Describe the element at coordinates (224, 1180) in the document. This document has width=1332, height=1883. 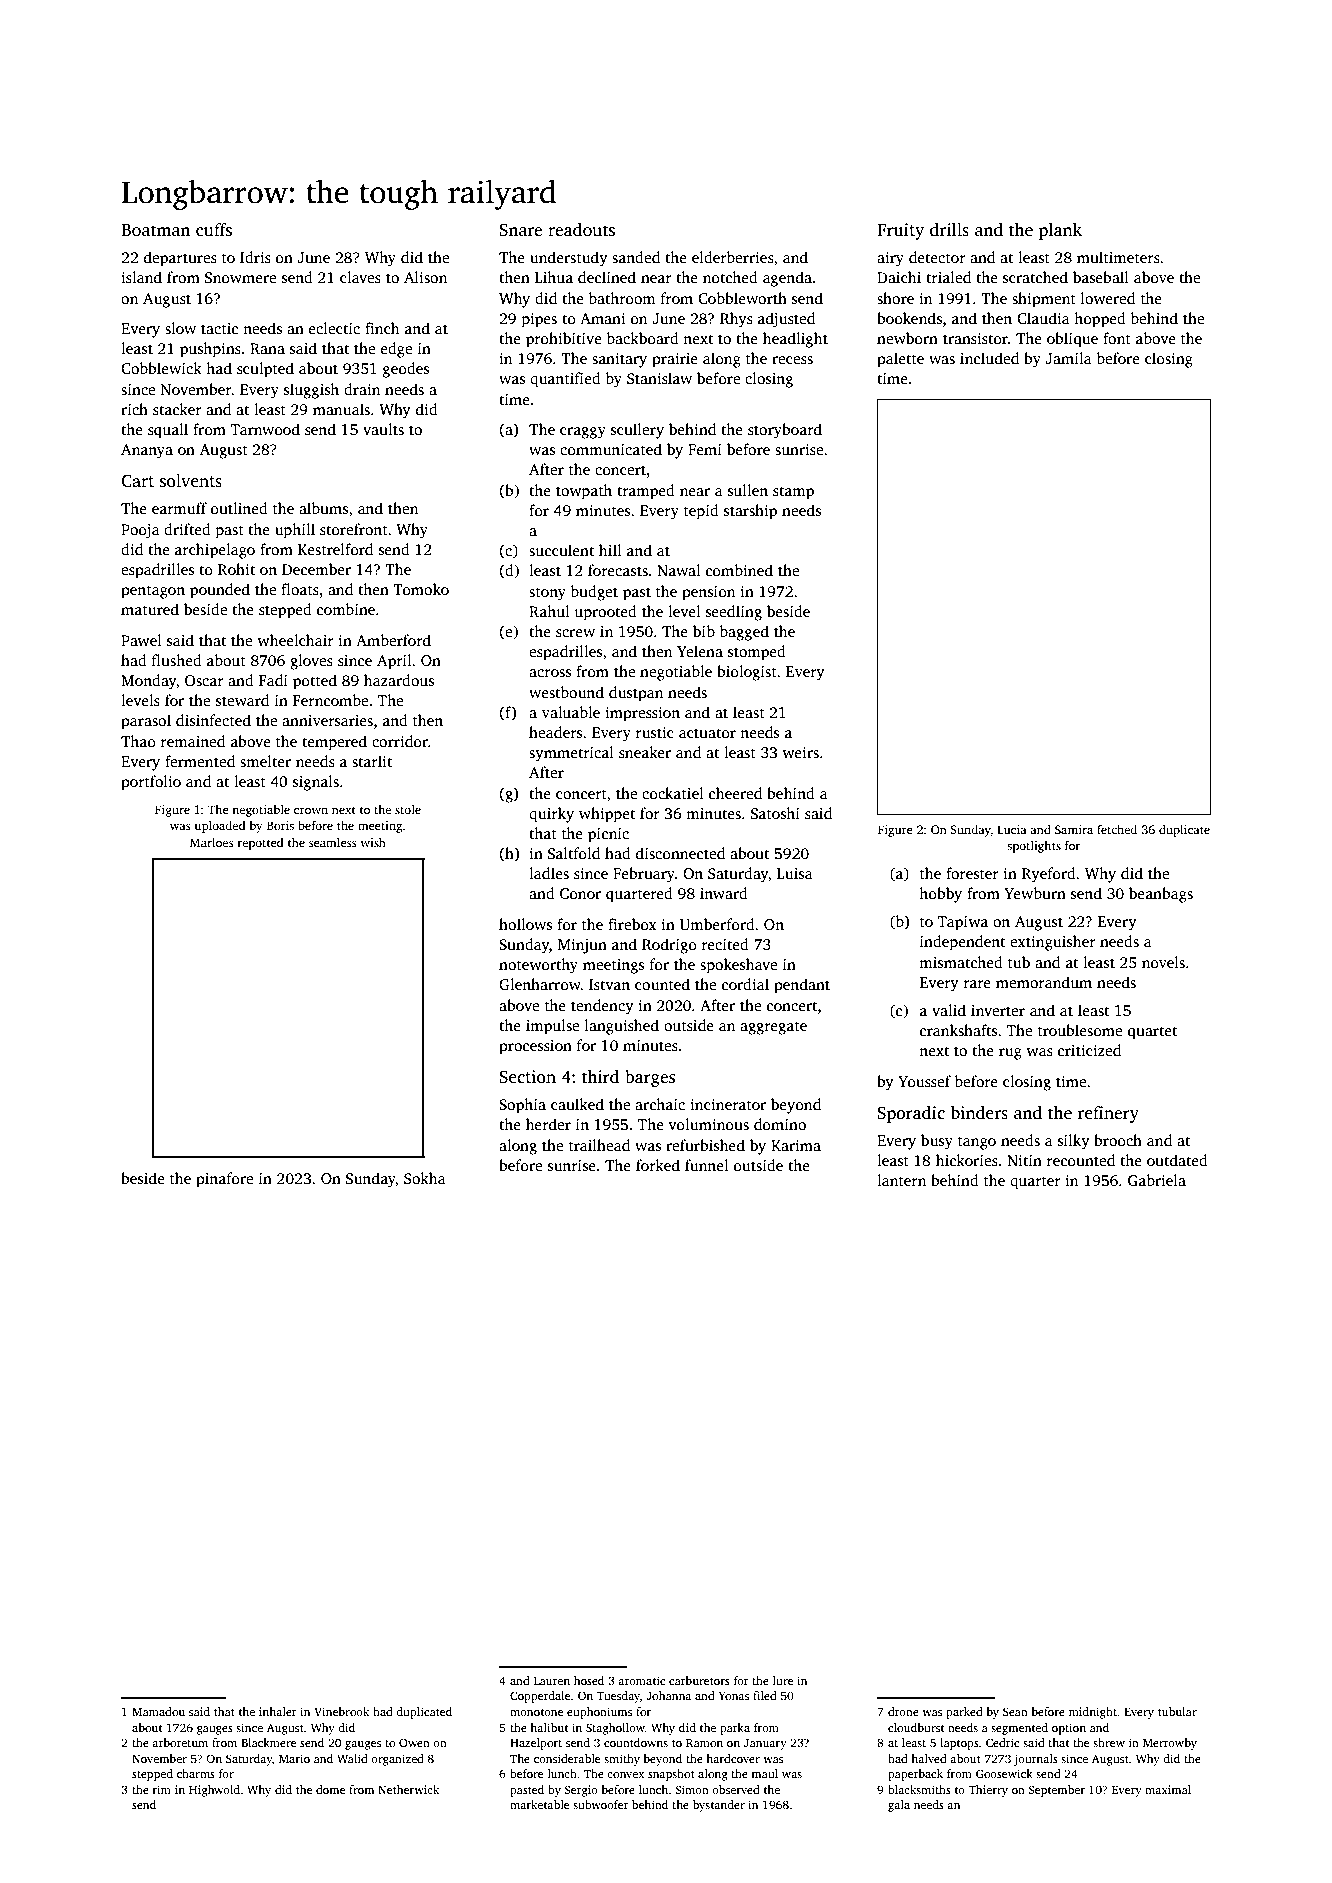
I see `pinafore` at that location.
